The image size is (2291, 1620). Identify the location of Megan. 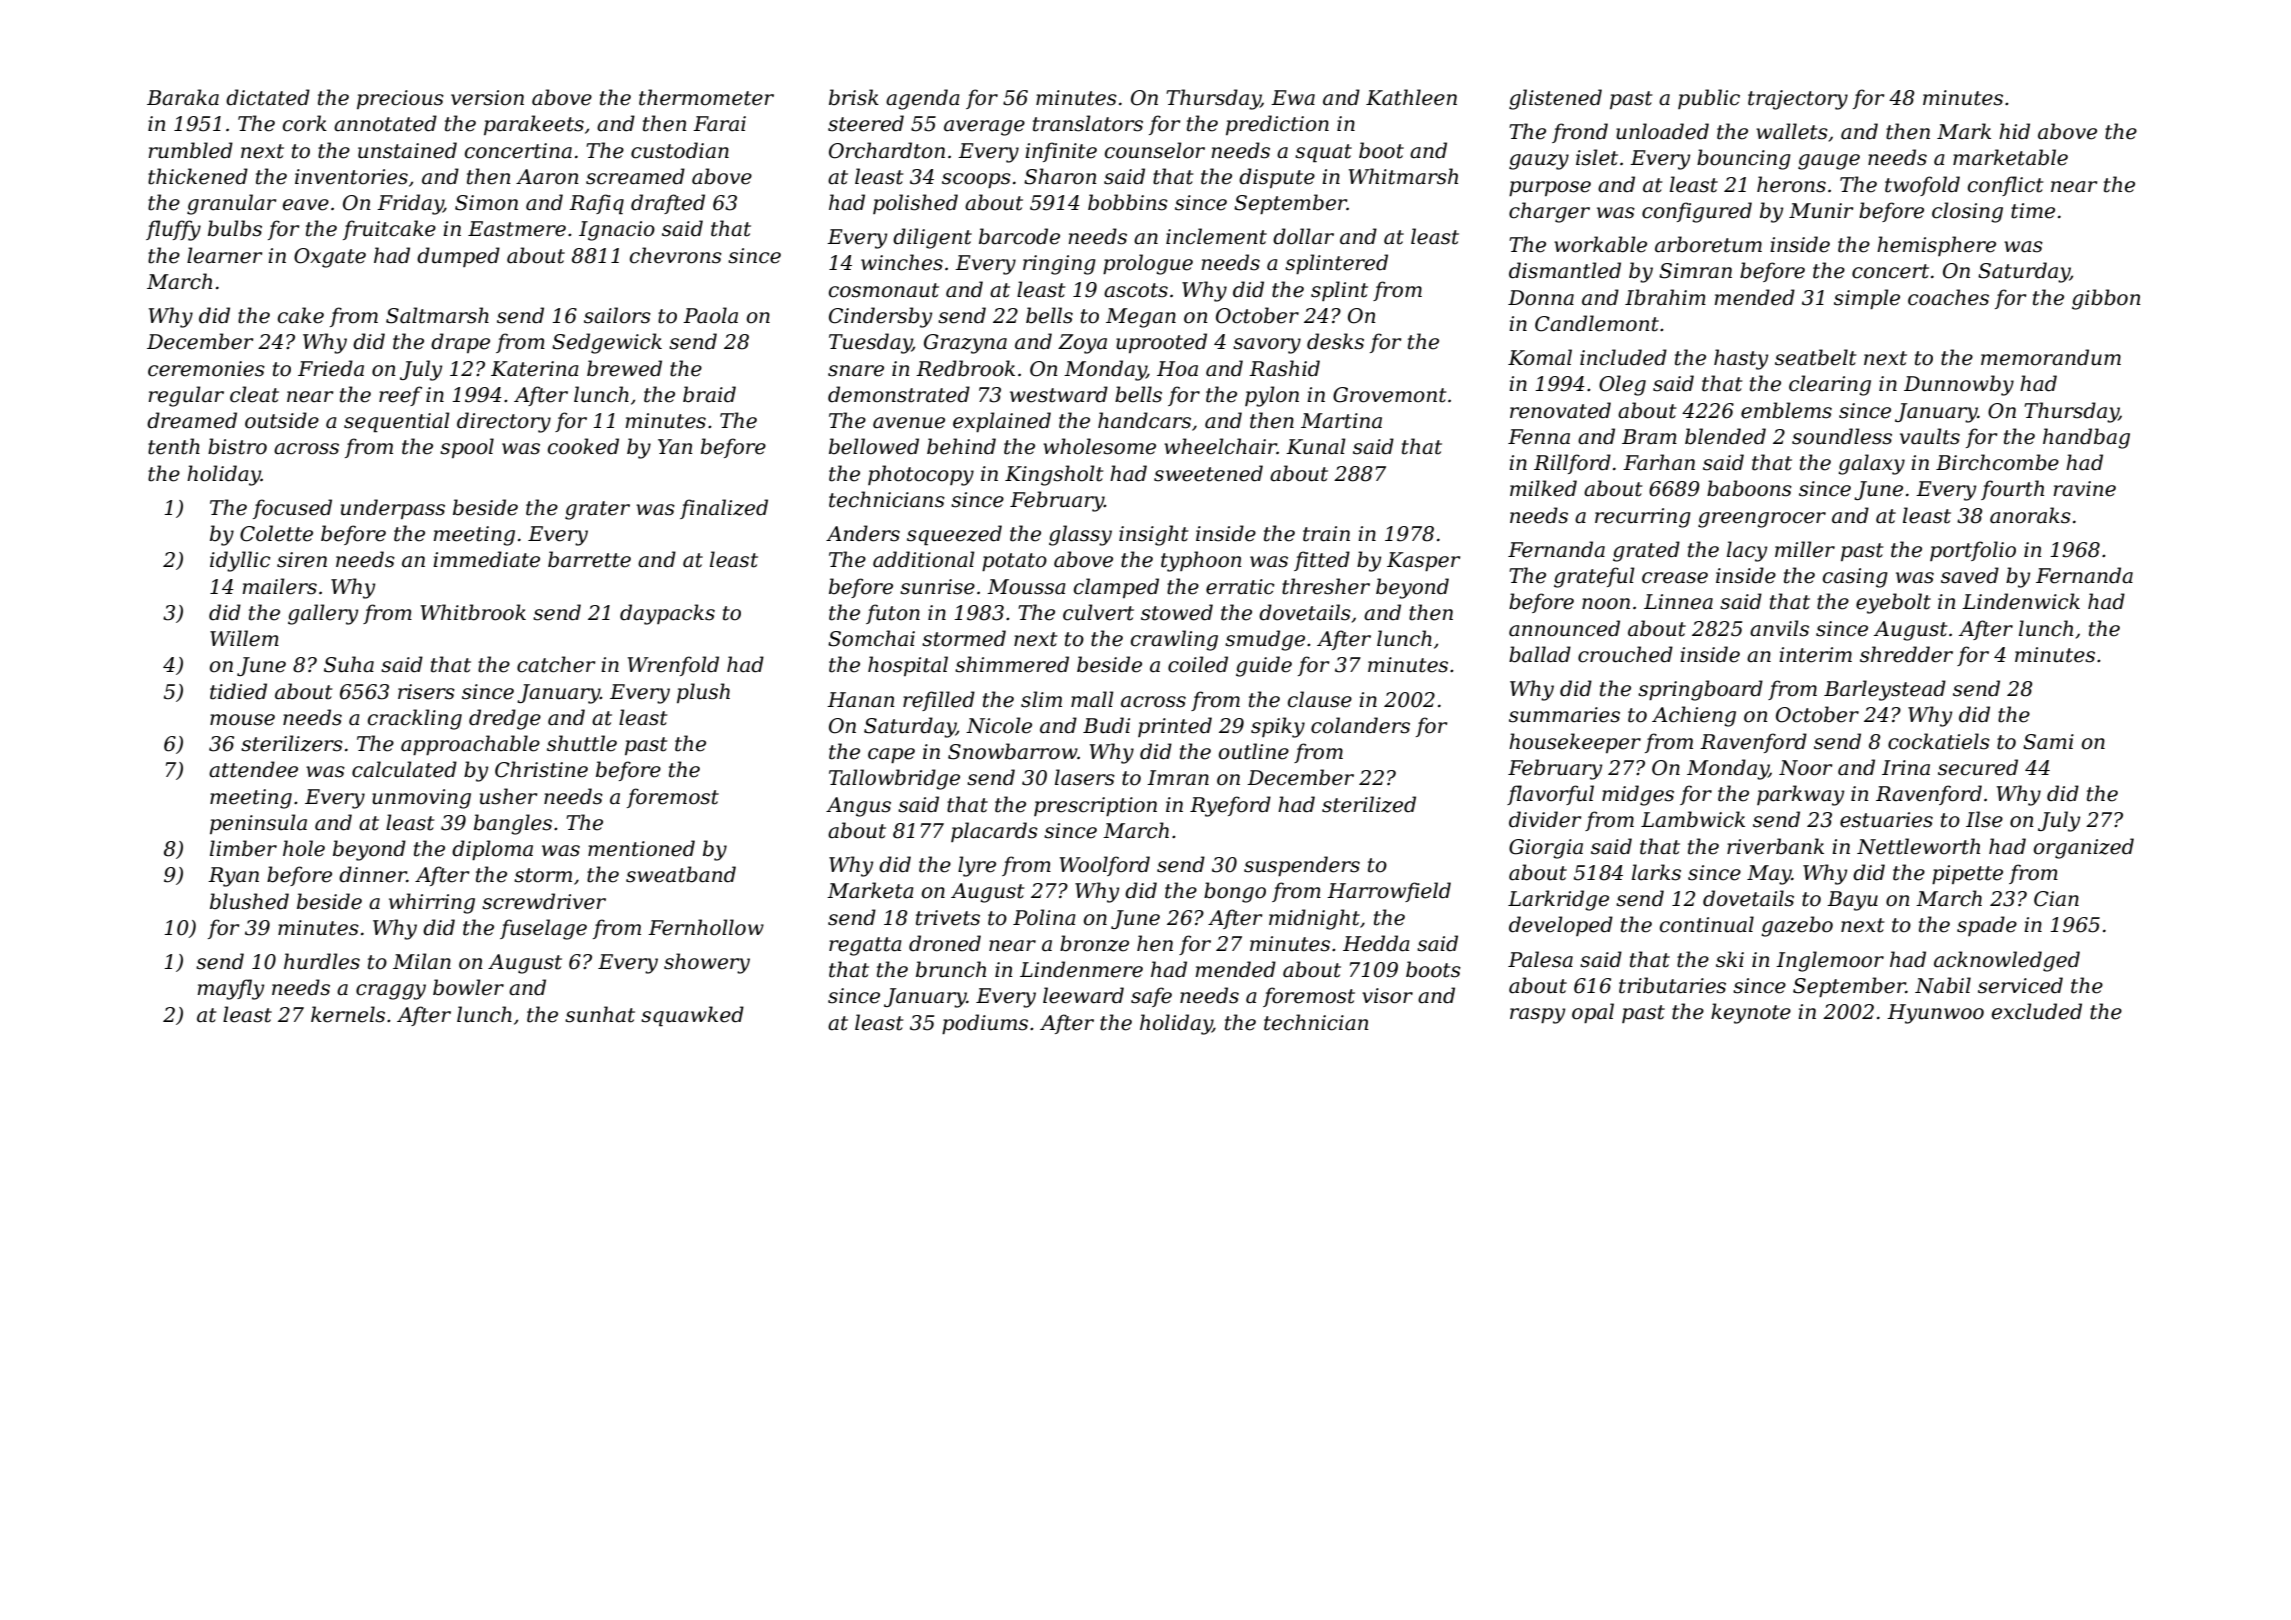
(1141, 318).
